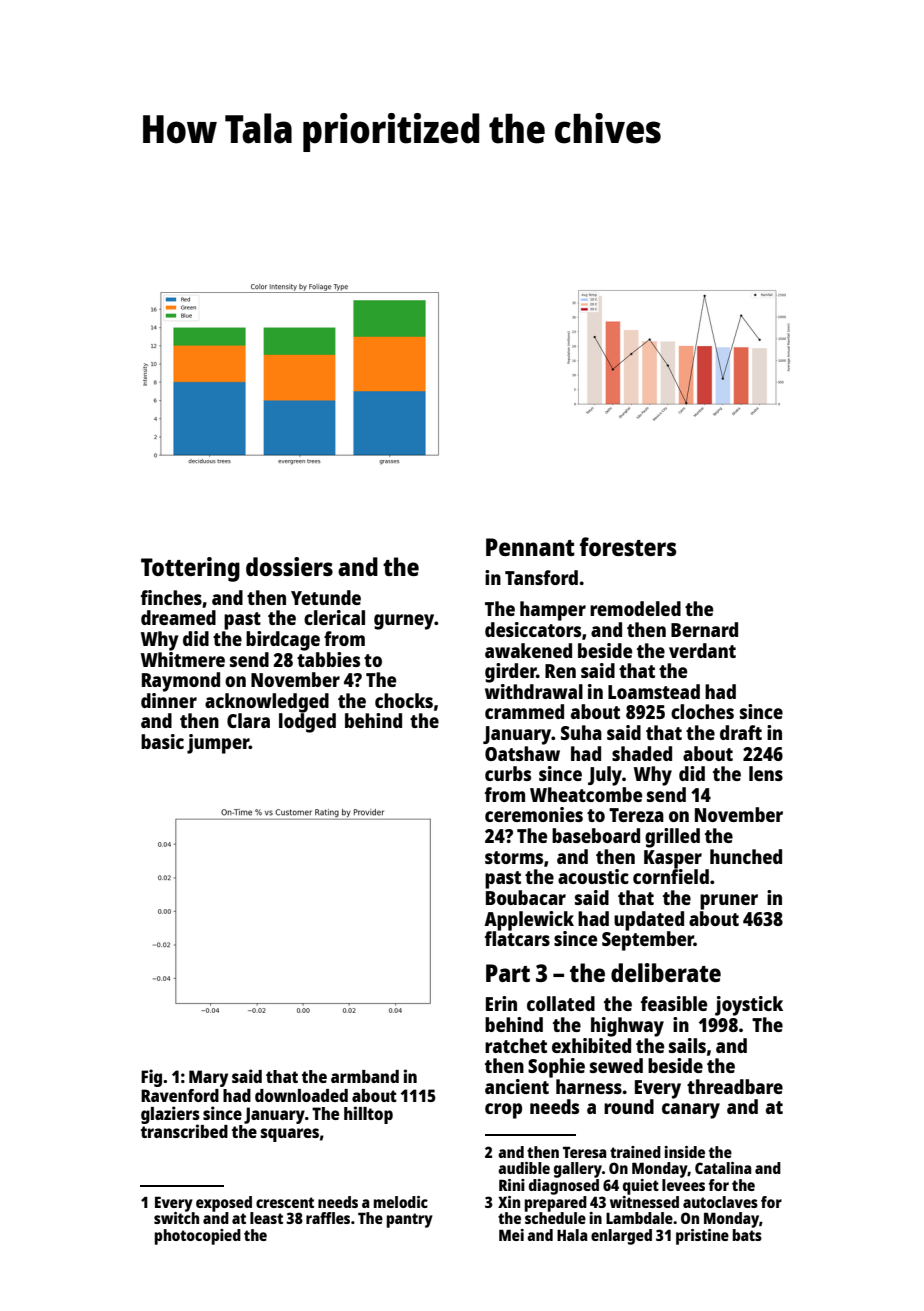 This screenshot has height=1311, width=924. What do you see at coordinates (704, 629) in the screenshot?
I see `Bernard` at bounding box center [704, 629].
